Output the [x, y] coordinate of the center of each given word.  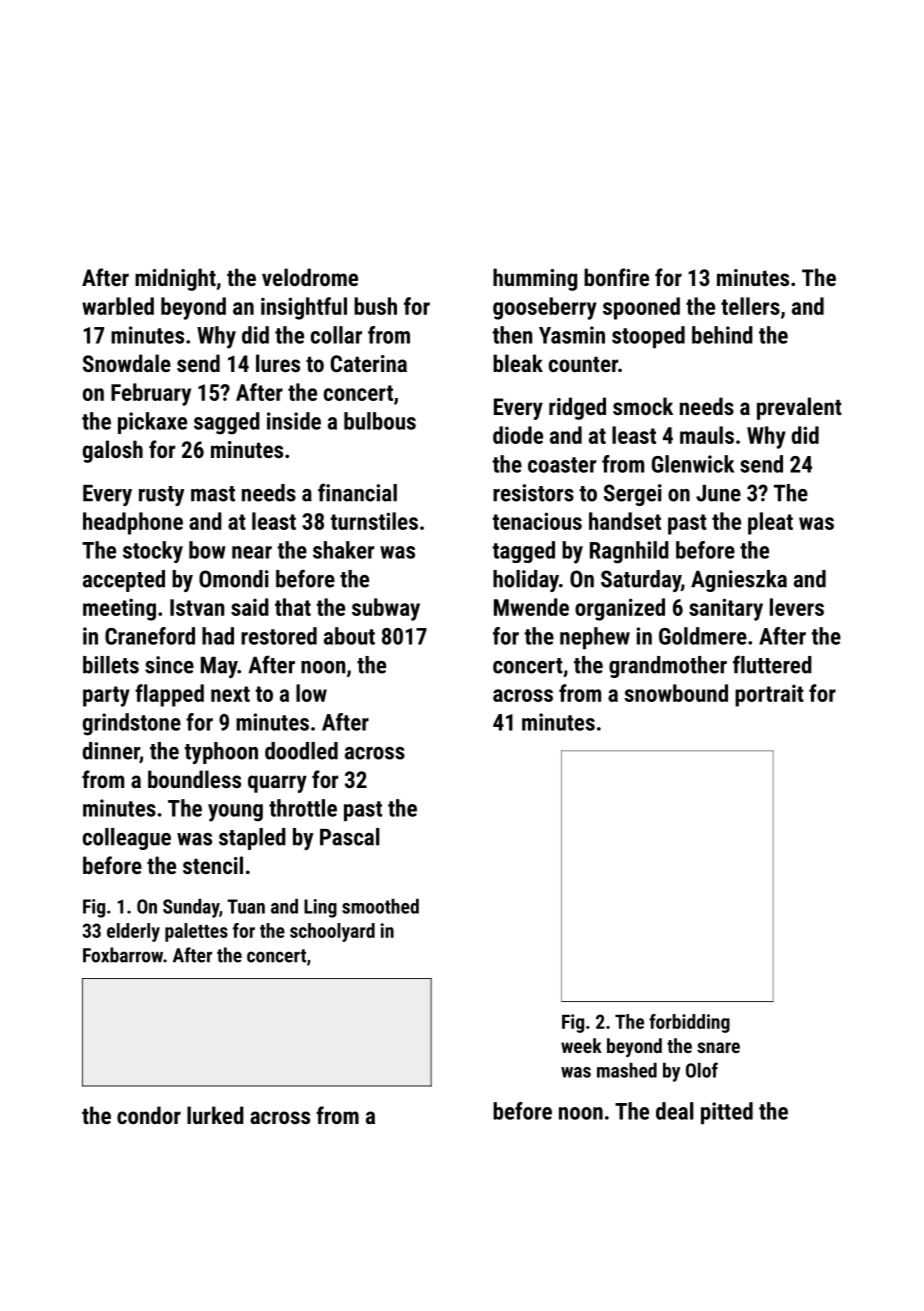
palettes [196, 932]
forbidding [689, 1023]
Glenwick [693, 464]
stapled [252, 839]
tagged [524, 552]
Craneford [150, 636]
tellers [750, 306]
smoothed [380, 906]
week [581, 1045]
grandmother [668, 667]
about [349, 636]
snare [718, 1047]
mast [213, 494]
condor [149, 1115]
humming [535, 279]
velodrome [310, 277]
